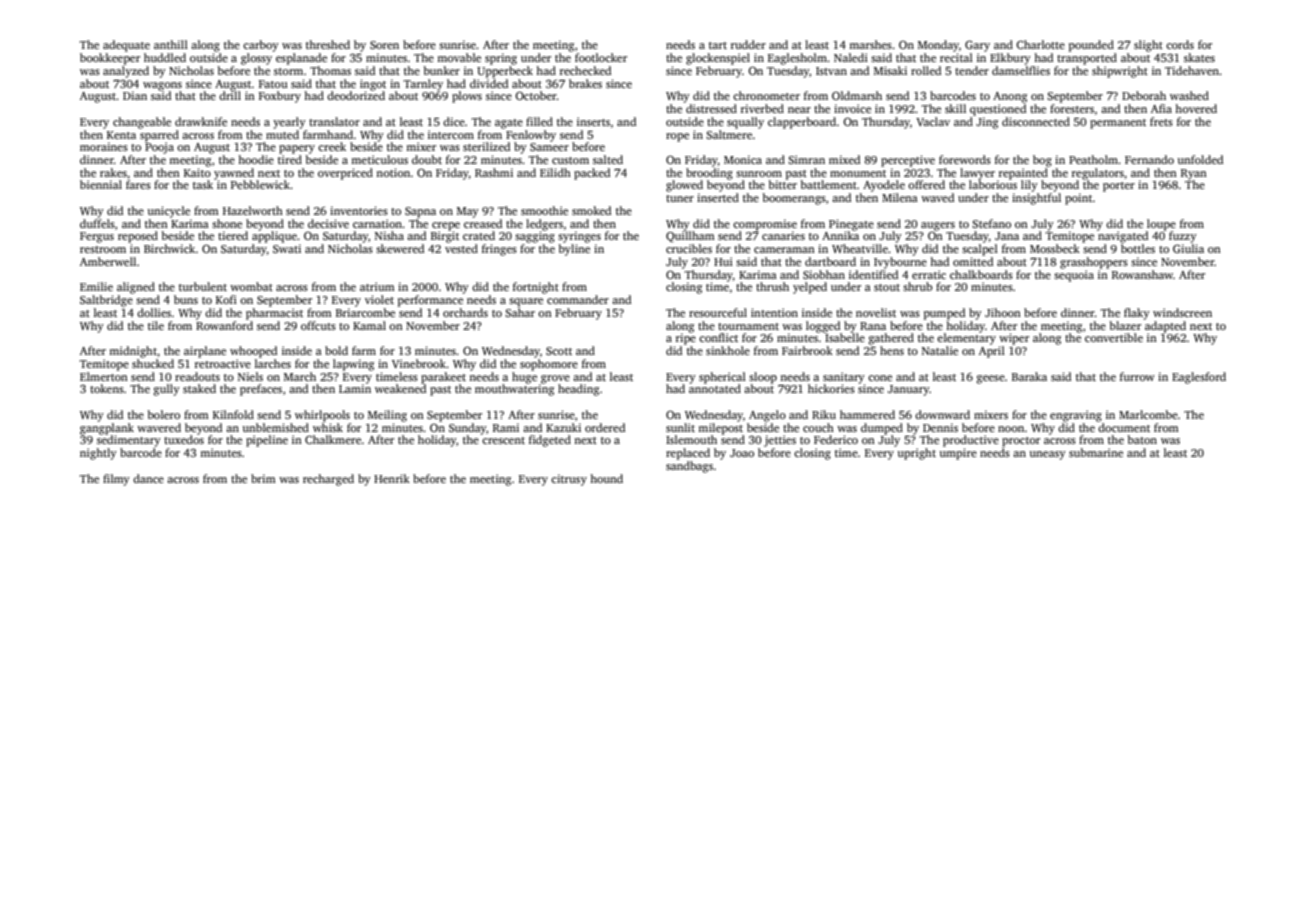  What do you see at coordinates (420, 212) in the document?
I see `Sapna` at bounding box center [420, 212].
